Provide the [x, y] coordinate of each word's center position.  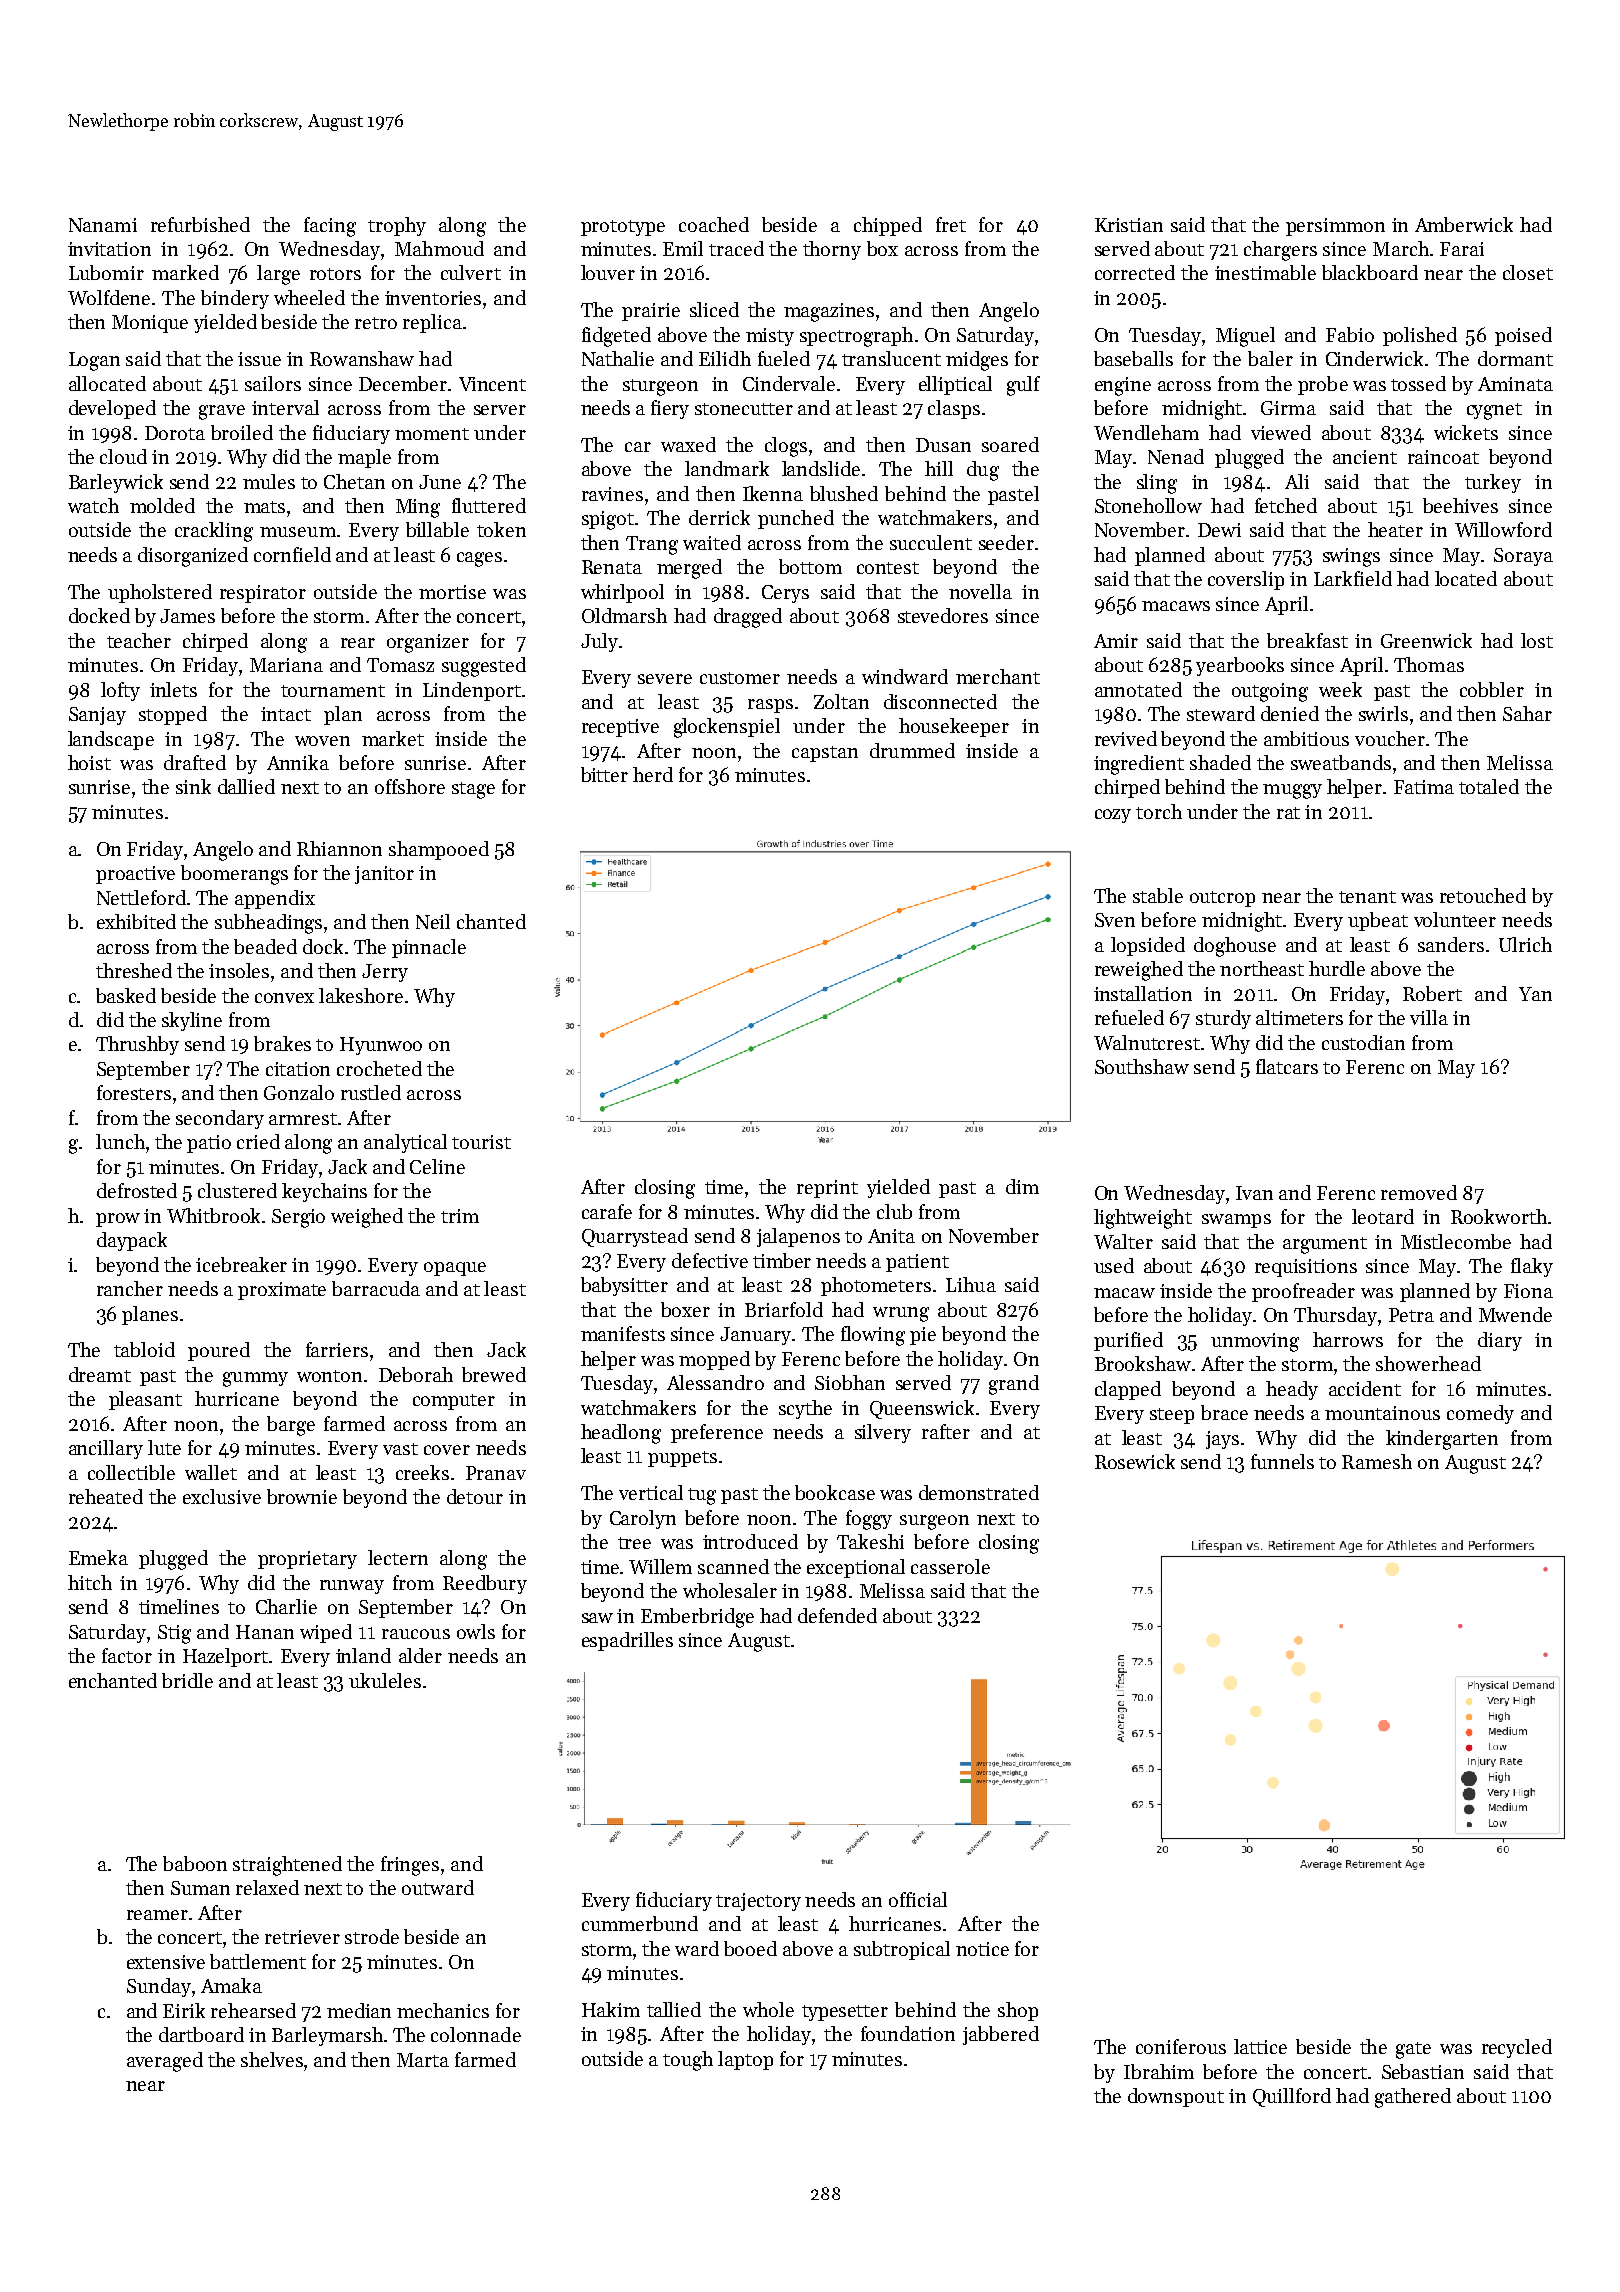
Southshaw [1142, 1066]
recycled [1517, 2048]
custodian [1363, 1042]
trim [460, 1216]
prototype [623, 228]
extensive [166, 1962]
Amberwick [1464, 224]
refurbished [200, 224]
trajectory [758, 1902]
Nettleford [141, 897]
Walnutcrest [1147, 1042]
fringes [410, 1866]
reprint [827, 1189]
